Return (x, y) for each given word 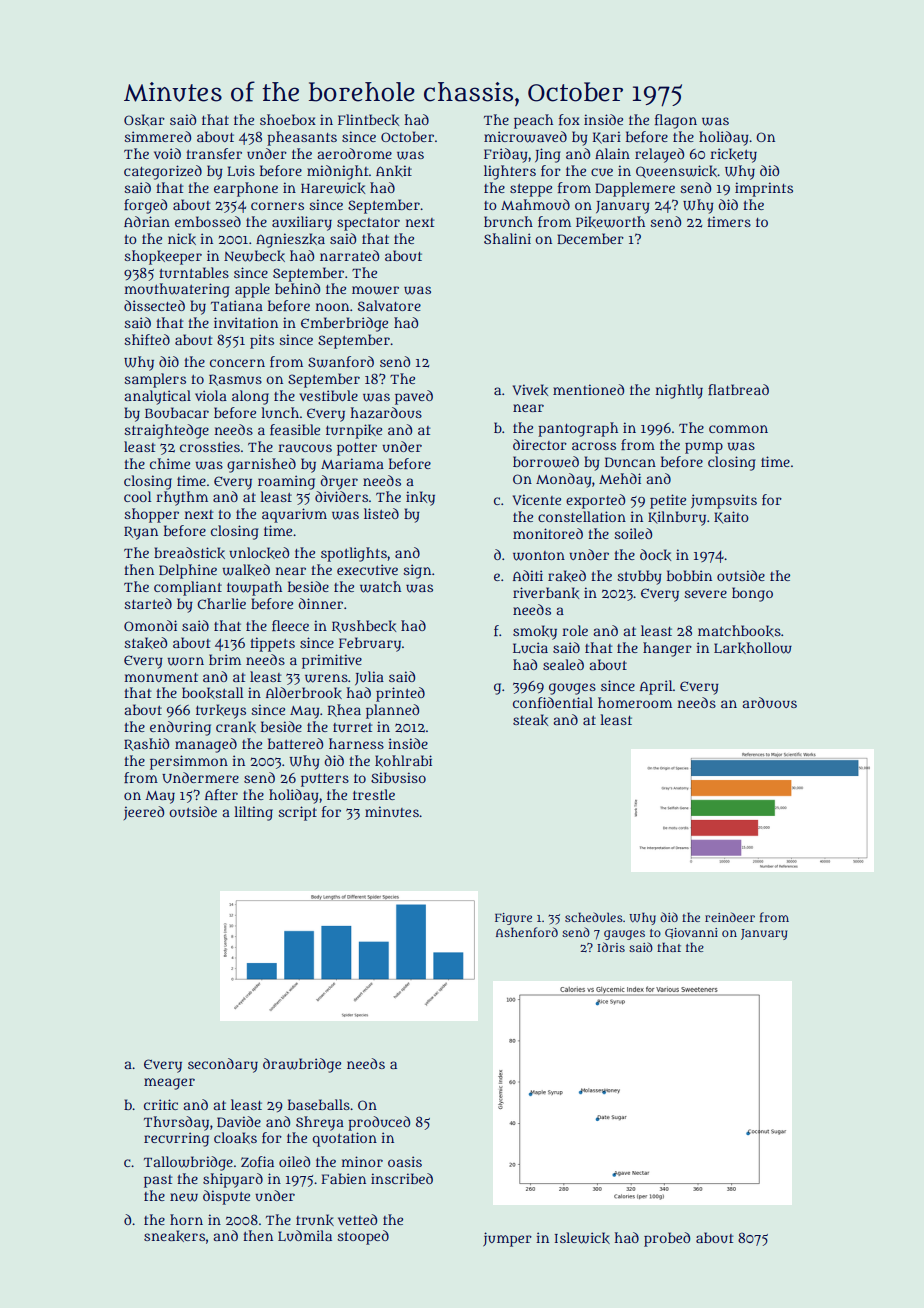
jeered (144, 813)
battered (295, 743)
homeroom (635, 702)
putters (325, 780)
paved (414, 397)
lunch (280, 412)
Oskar (144, 120)
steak (530, 720)
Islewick (582, 1238)
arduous (769, 702)
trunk (315, 1220)
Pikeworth (610, 222)
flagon (676, 121)
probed (667, 1239)
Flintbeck (368, 120)
